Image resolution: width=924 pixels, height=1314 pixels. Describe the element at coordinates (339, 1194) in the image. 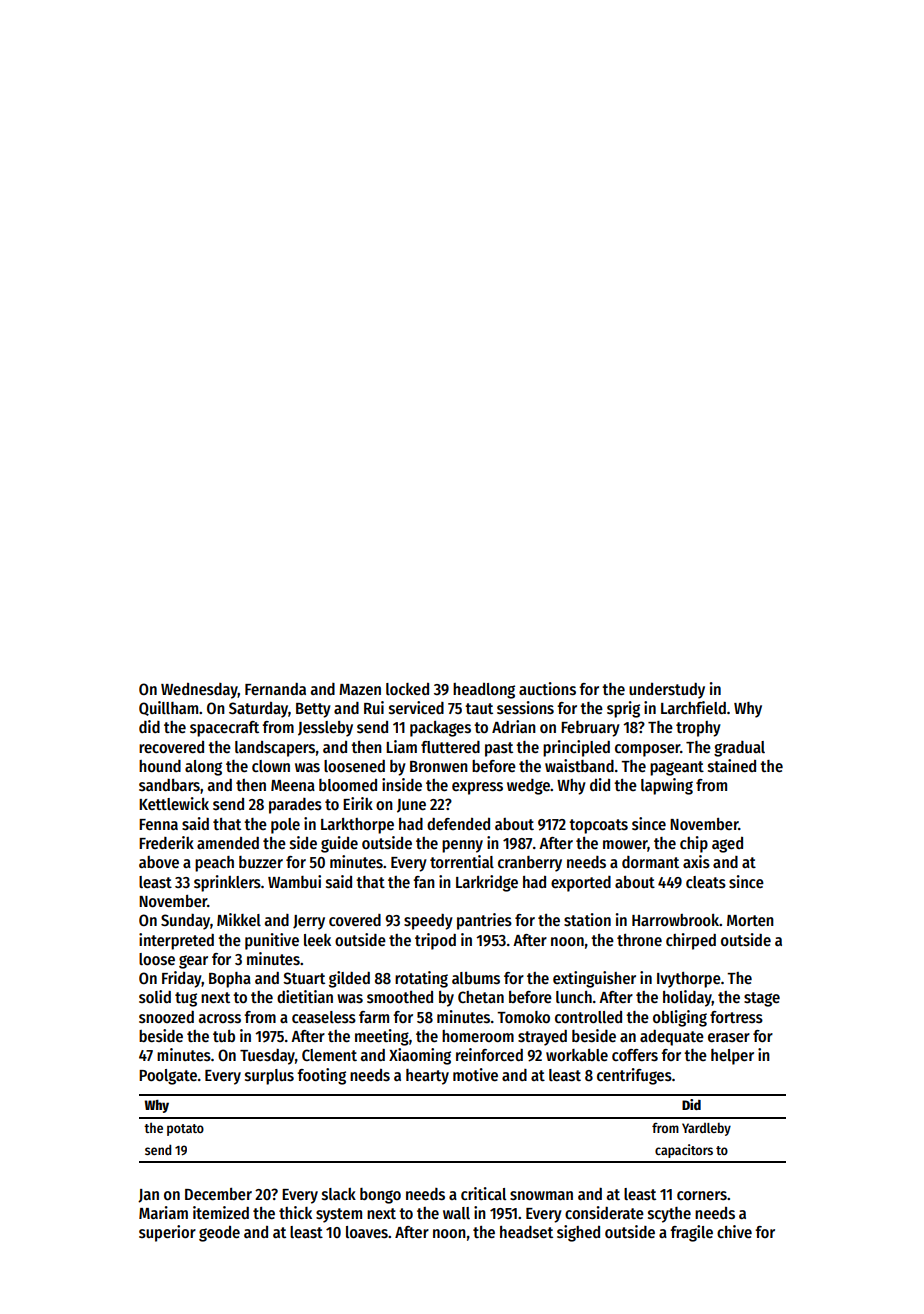

I see `slack` at that location.
